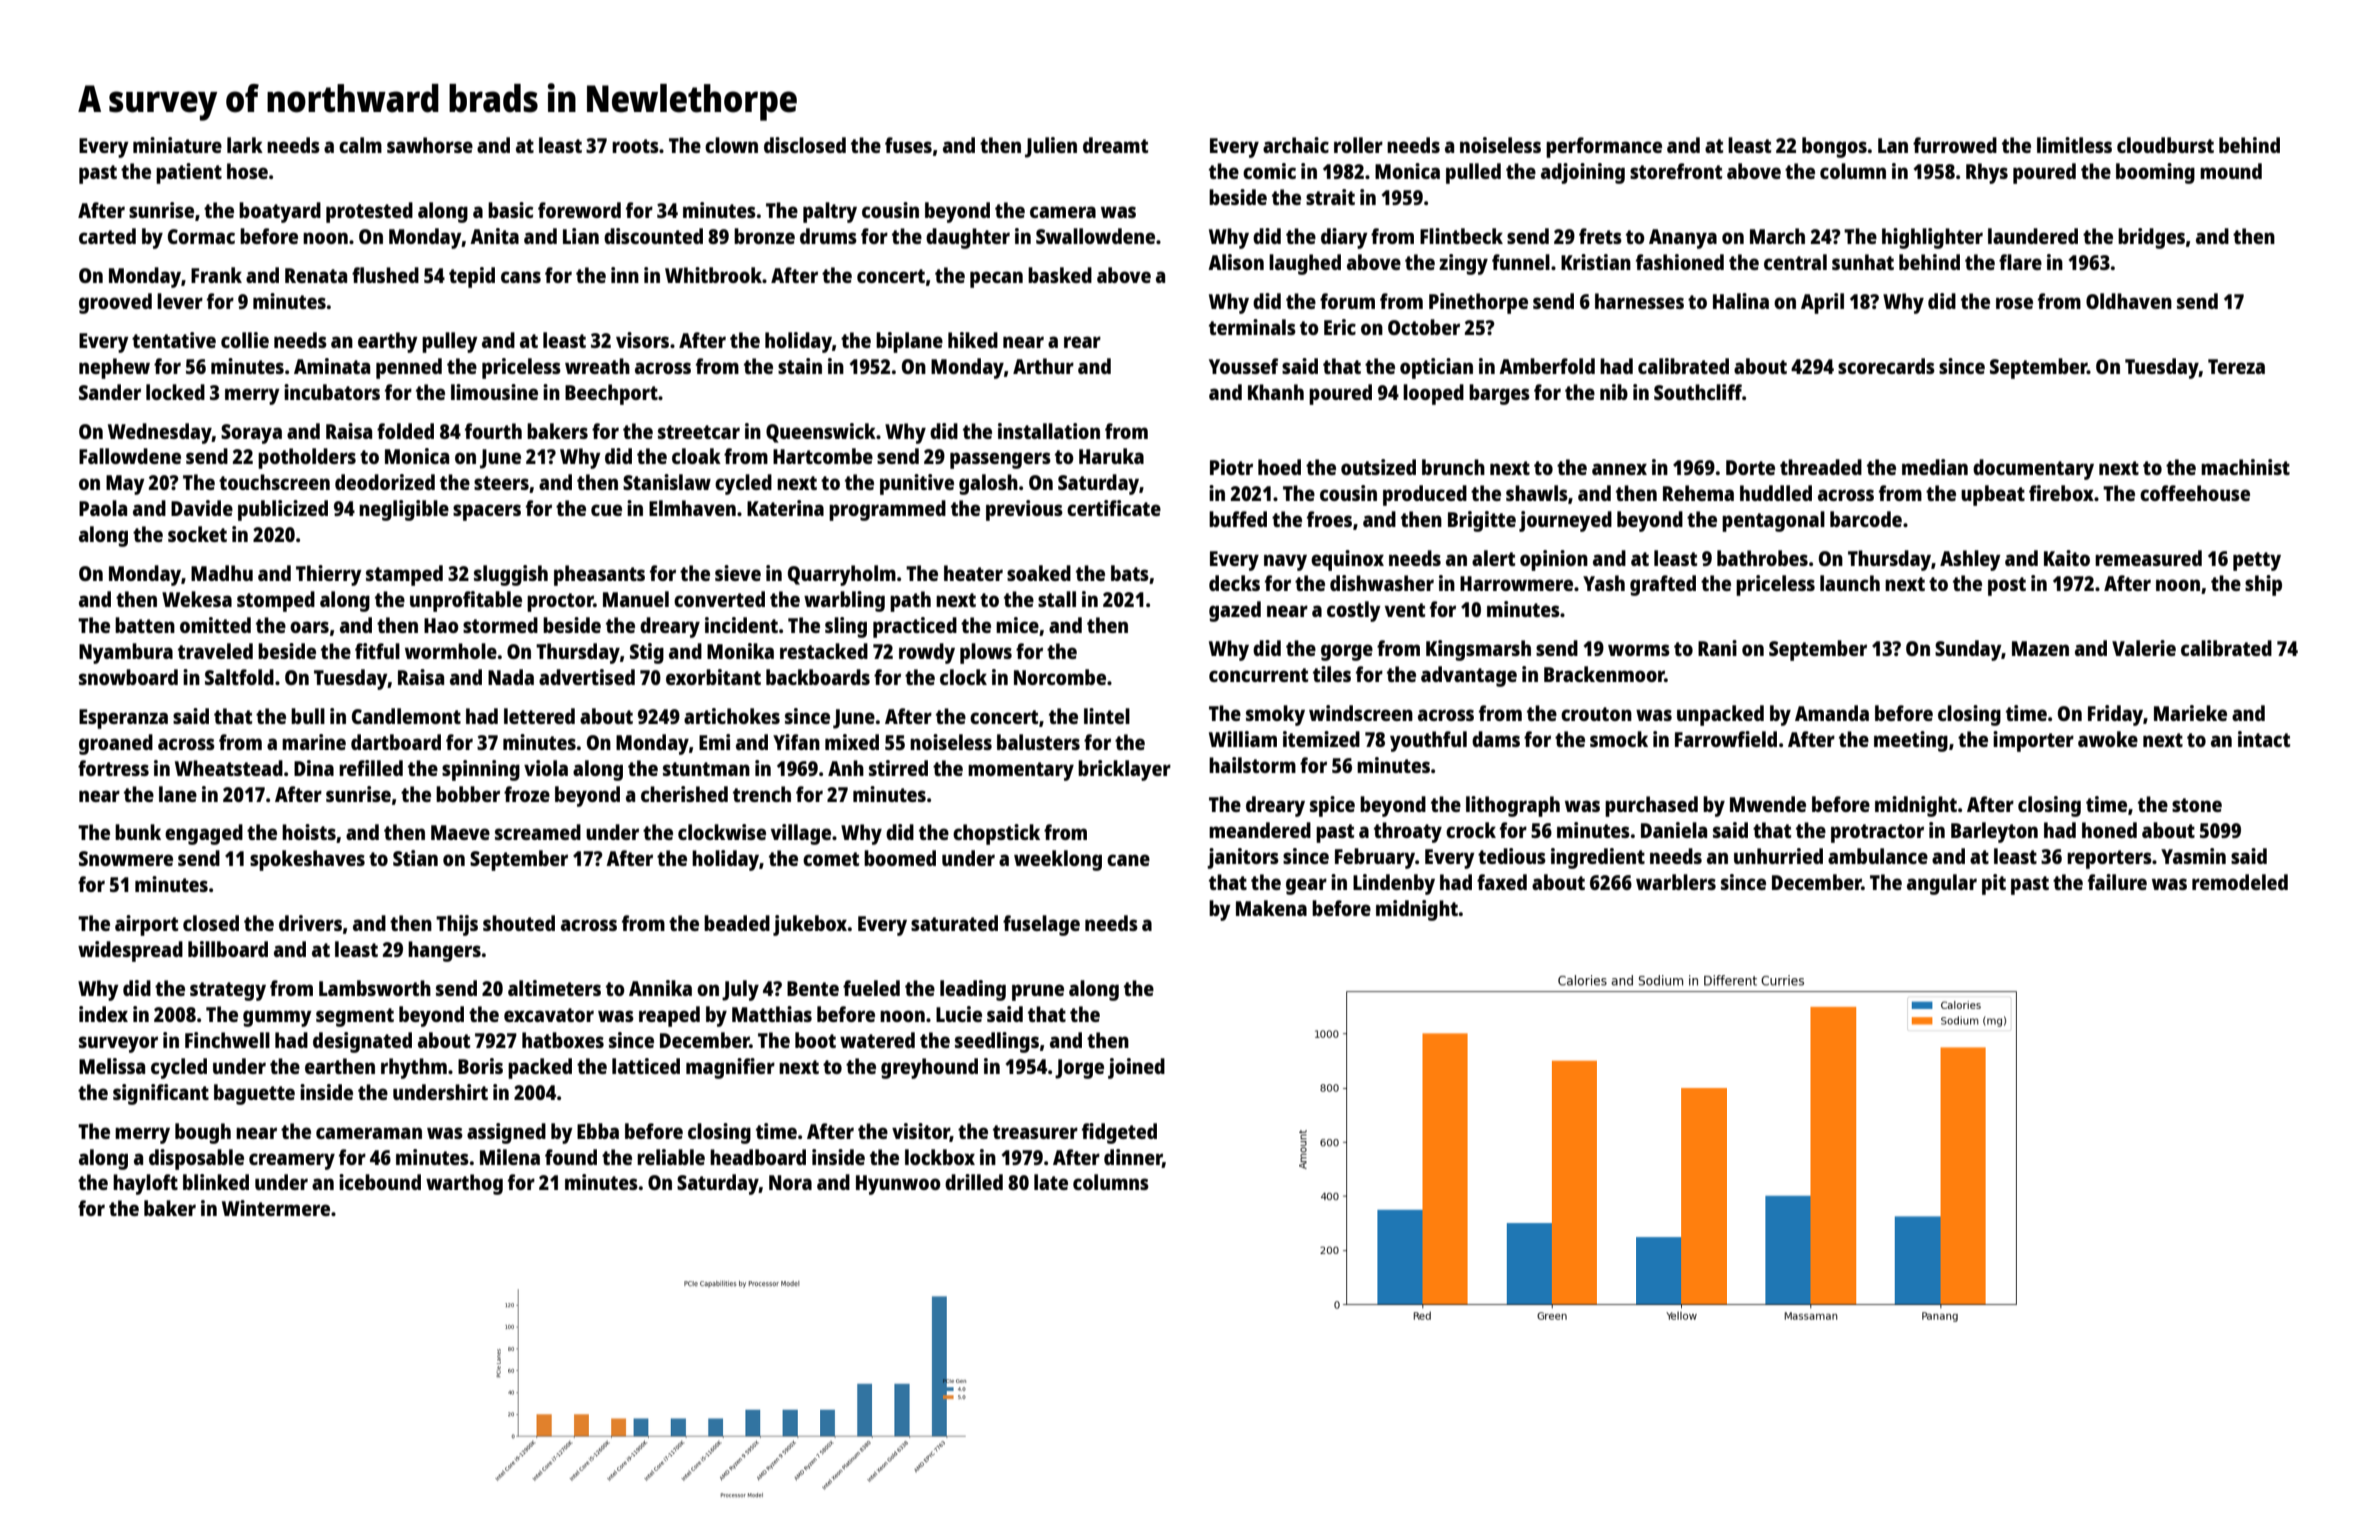 This screenshot has width=2380, height=1540. What do you see at coordinates (177, 145) in the screenshot?
I see `miniature` at bounding box center [177, 145].
